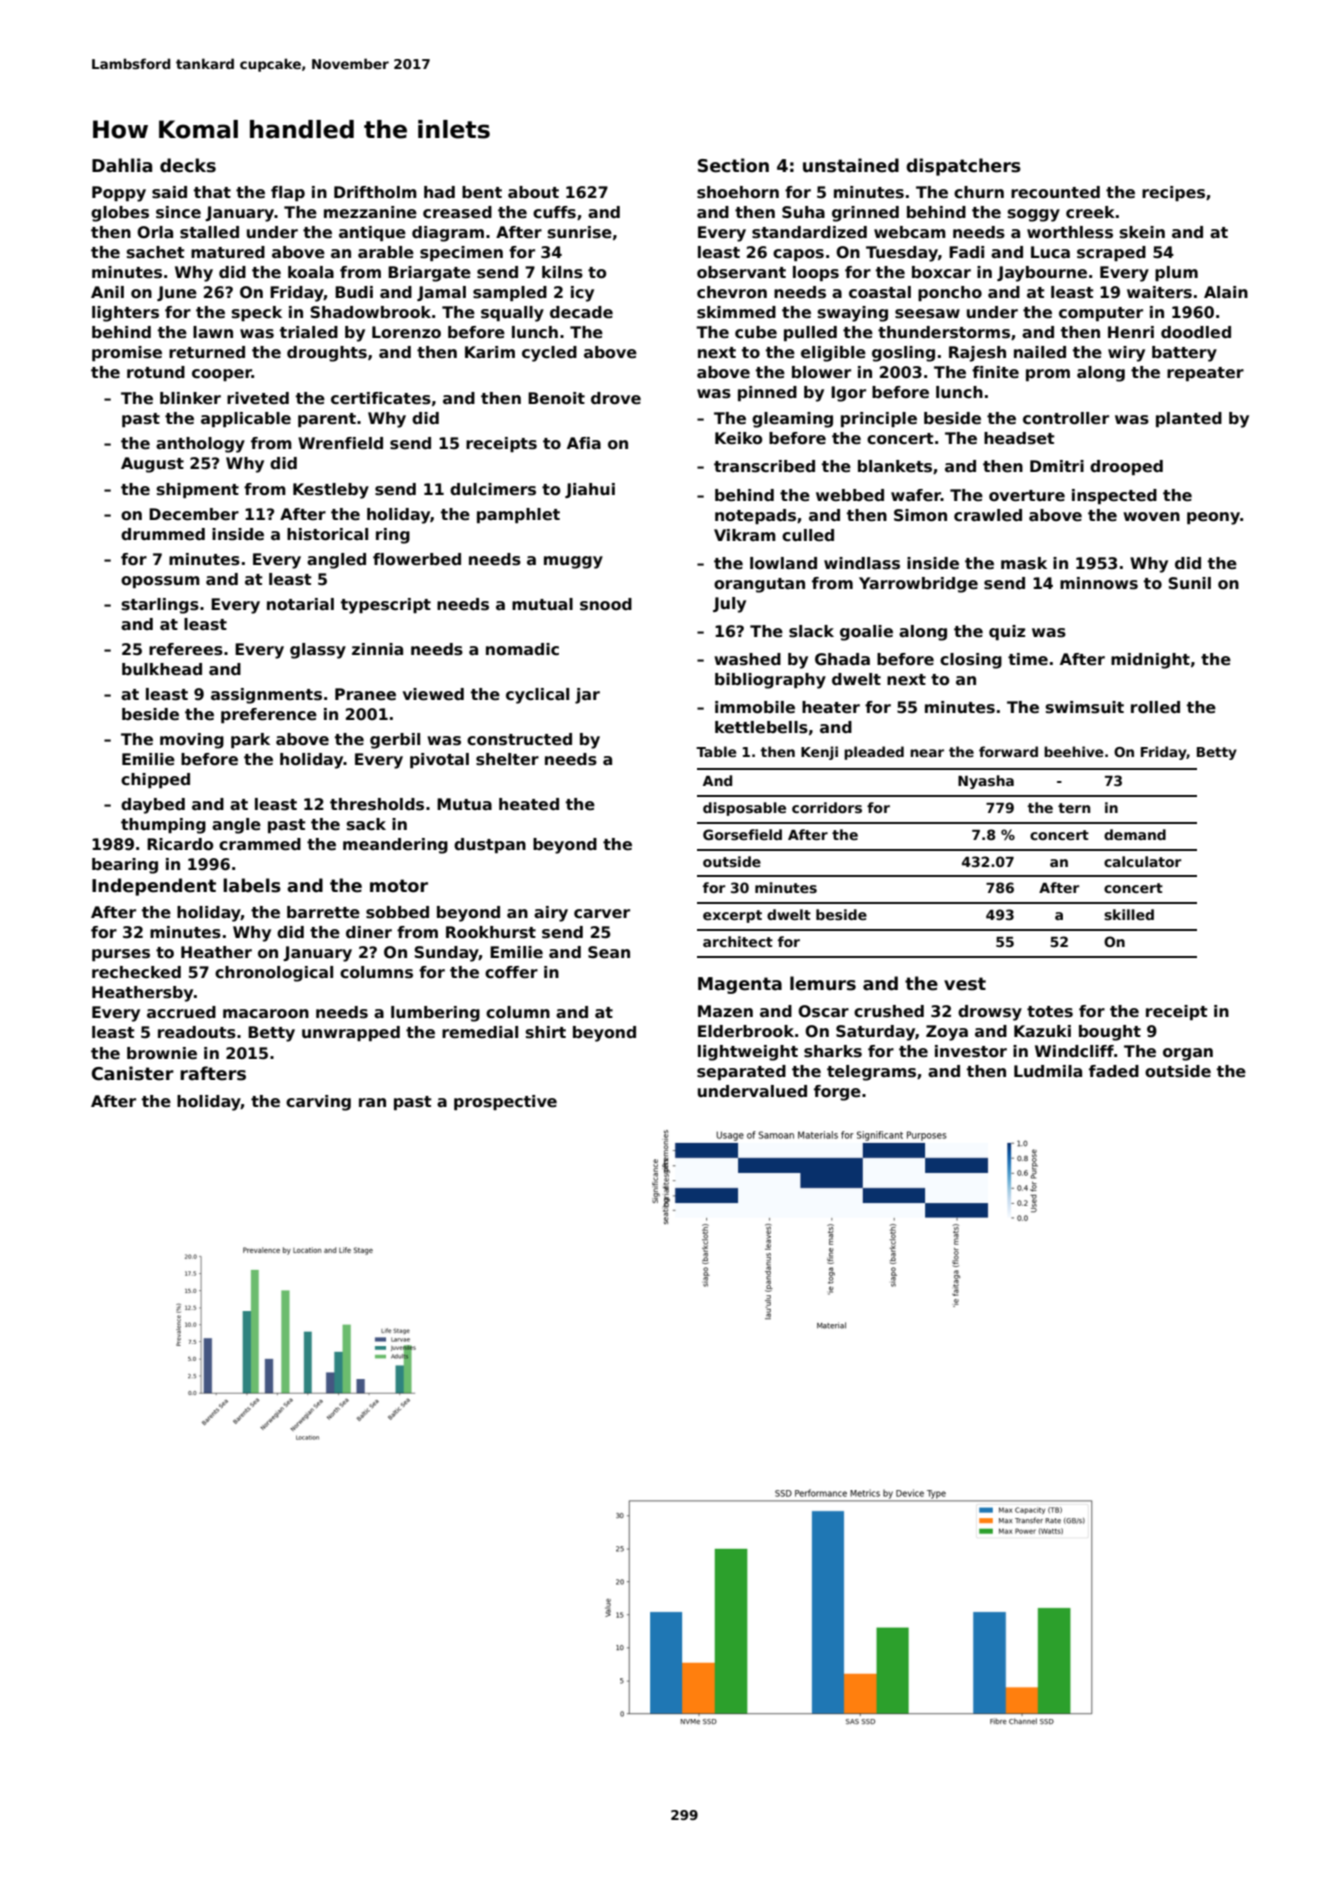 The width and height of the screenshot is (1341, 1897). What do you see at coordinates (365, 694) in the screenshot?
I see `Pranee` at bounding box center [365, 694].
